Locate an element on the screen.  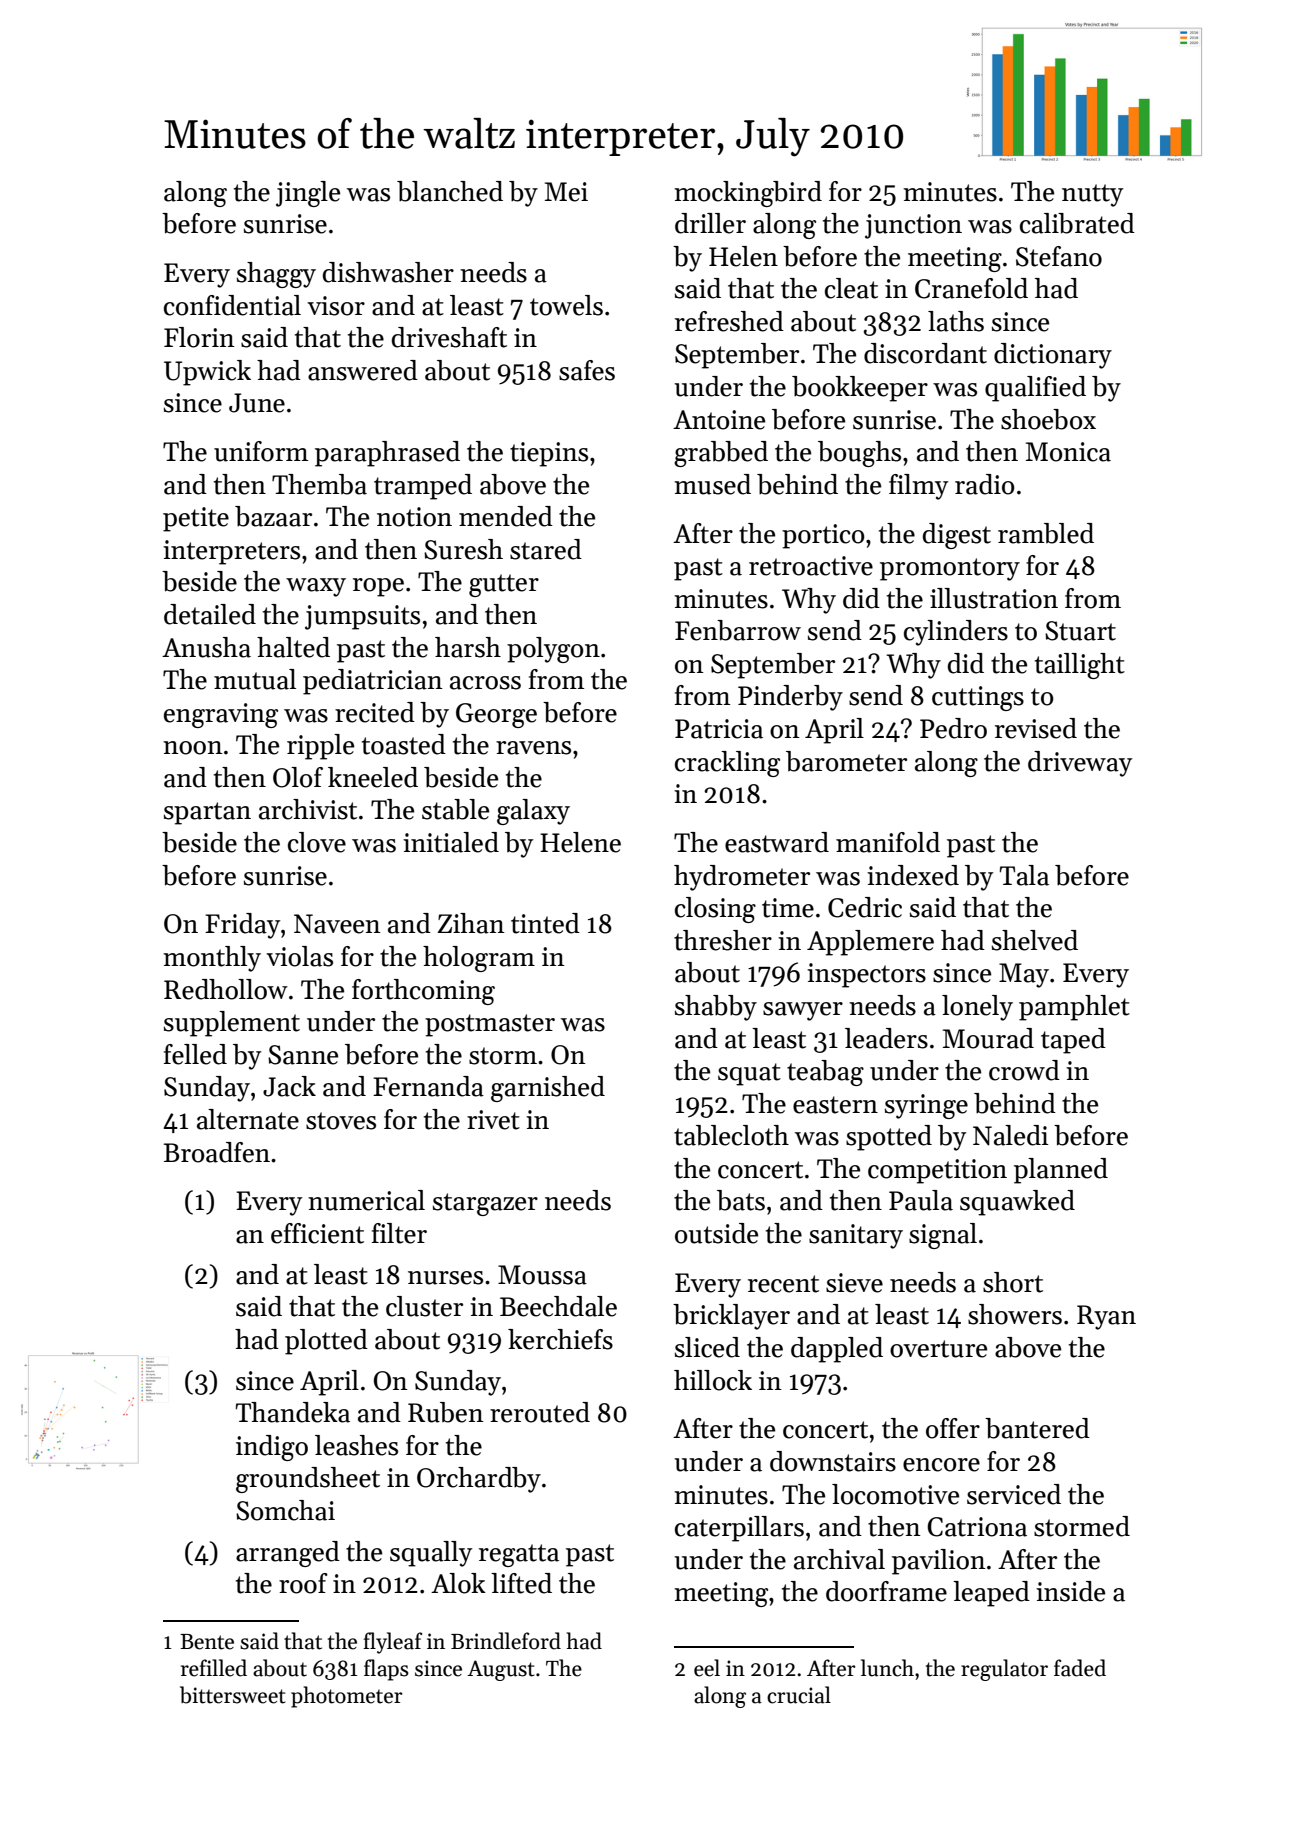
towels is located at coordinates (566, 305).
